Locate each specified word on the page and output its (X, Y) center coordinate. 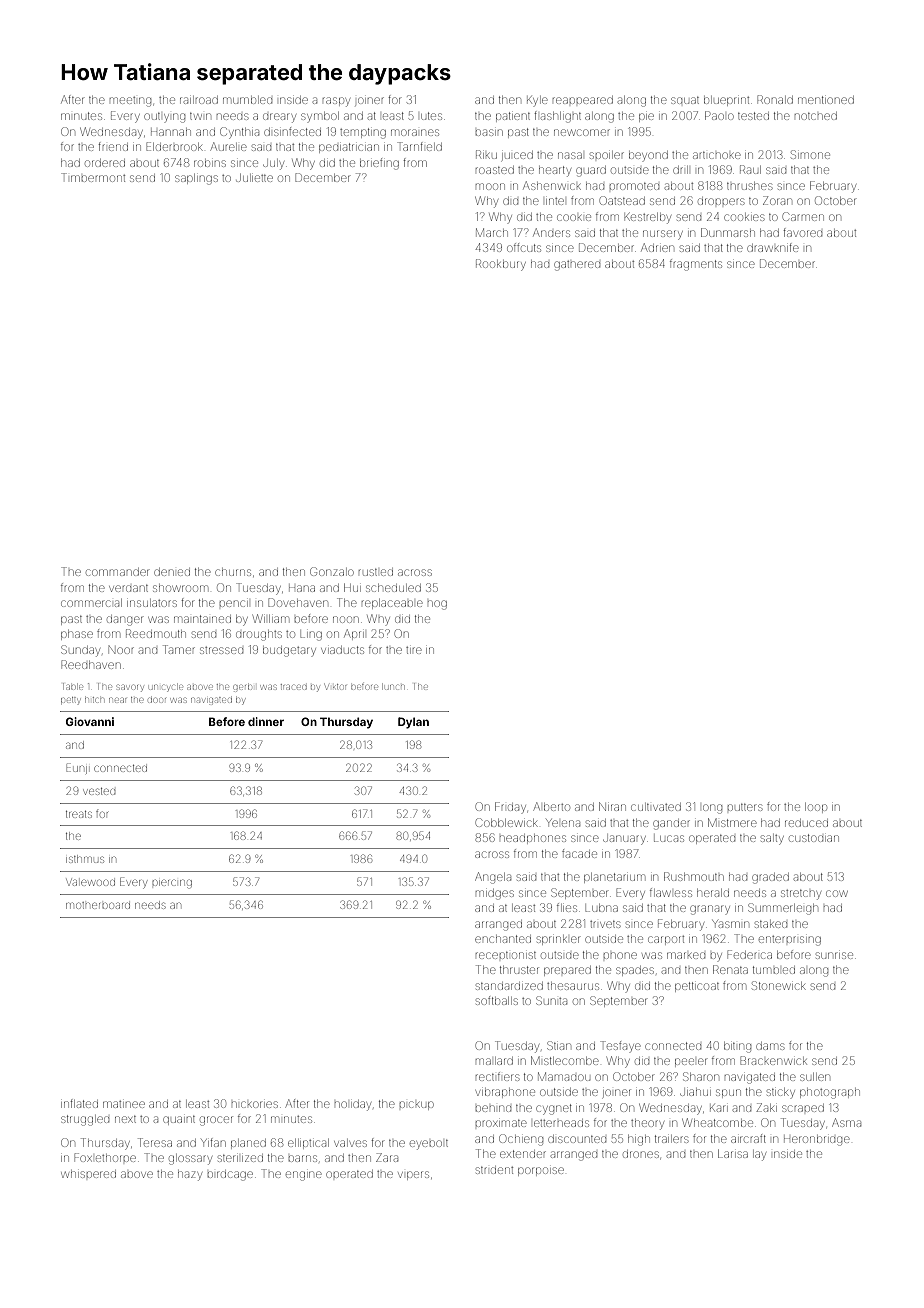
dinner (266, 721)
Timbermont (93, 177)
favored (802, 232)
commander (118, 572)
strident (494, 1170)
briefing (379, 164)
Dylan (413, 723)
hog (437, 605)
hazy (190, 1176)
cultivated (656, 807)
